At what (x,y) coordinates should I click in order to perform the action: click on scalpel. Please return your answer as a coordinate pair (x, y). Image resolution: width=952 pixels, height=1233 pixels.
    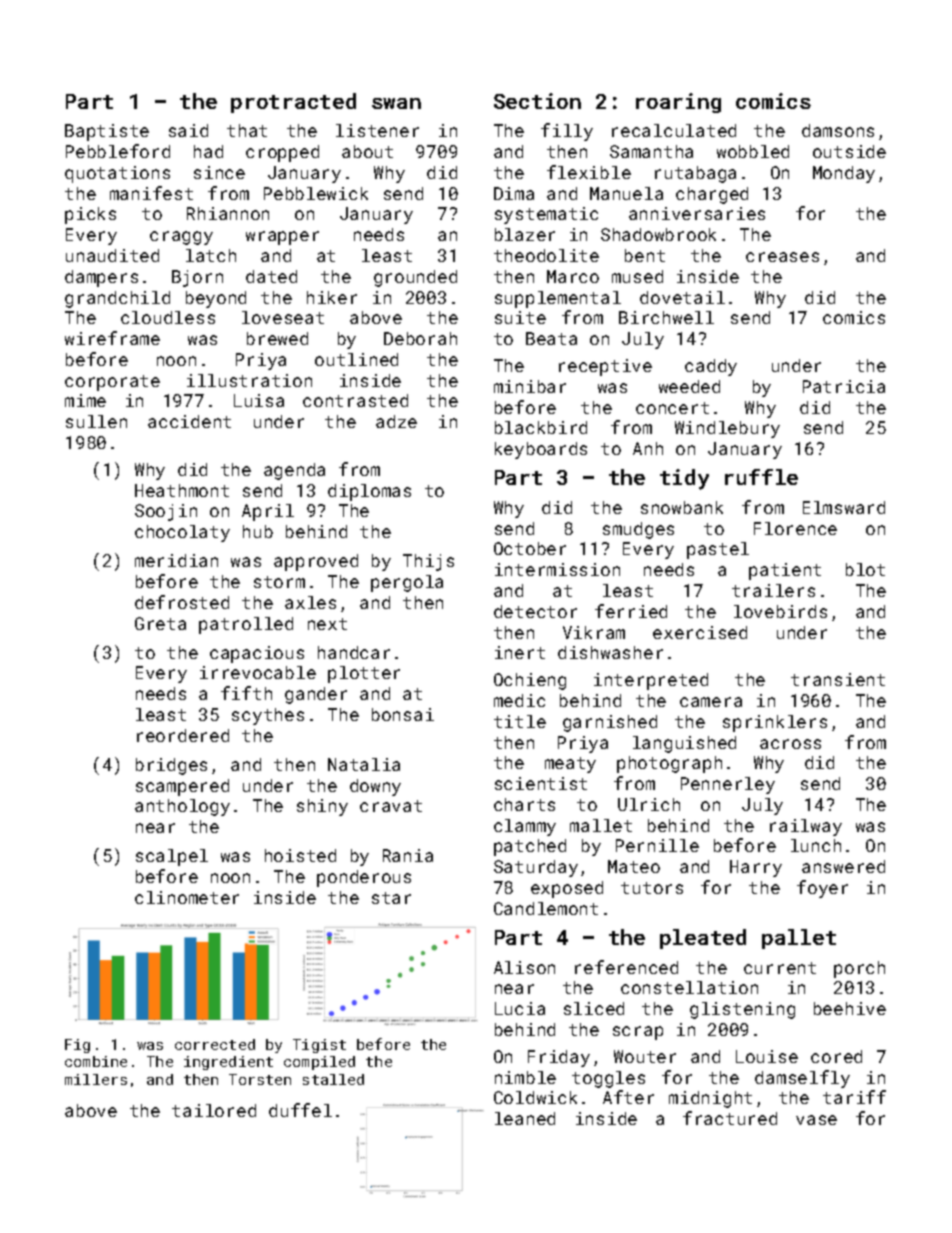
    Looking at the image, I should click on (172, 857).
